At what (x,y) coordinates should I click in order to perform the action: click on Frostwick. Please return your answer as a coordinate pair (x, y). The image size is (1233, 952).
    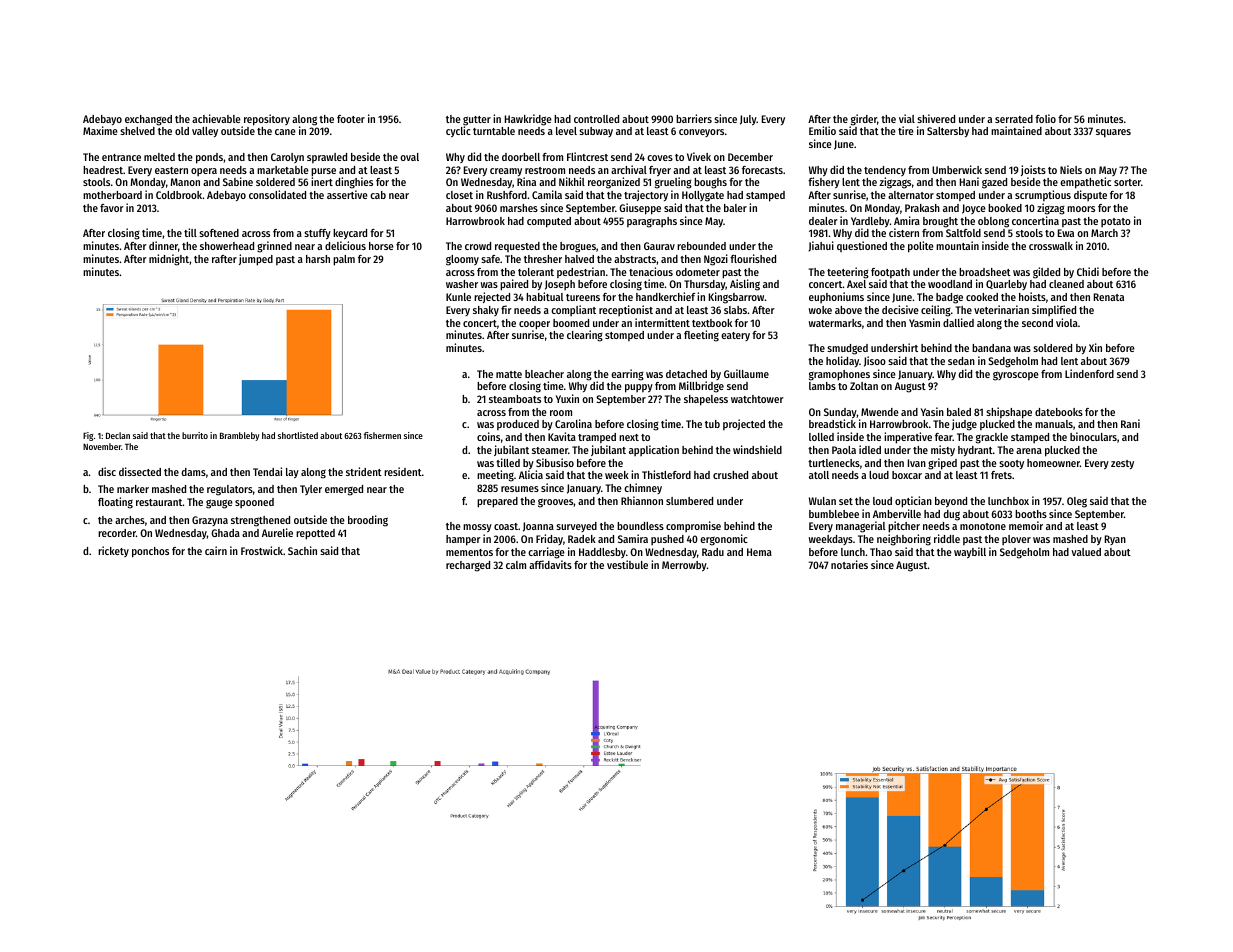
    Looking at the image, I should click on (262, 550).
